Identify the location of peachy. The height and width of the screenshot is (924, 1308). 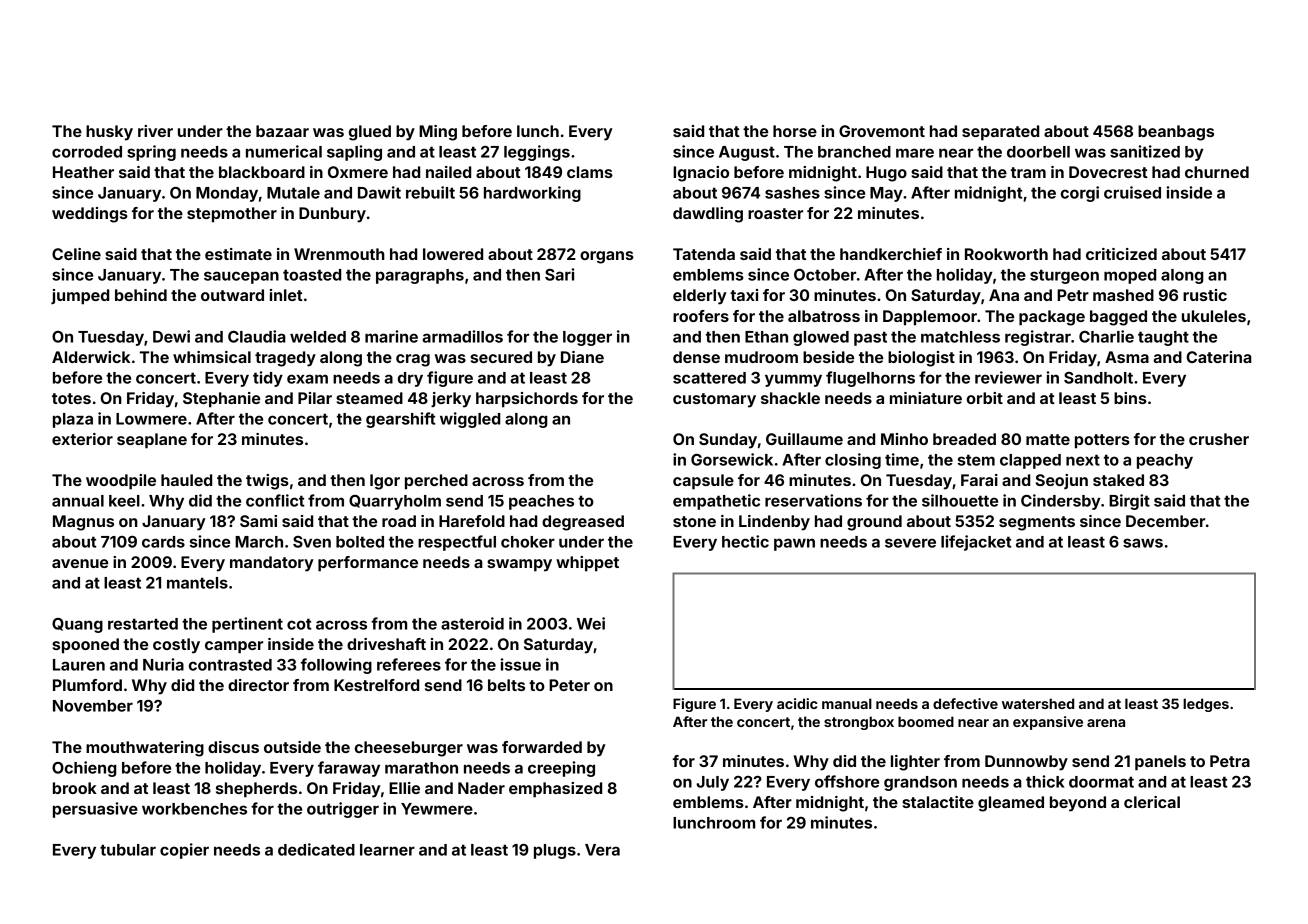
(1165, 461).
